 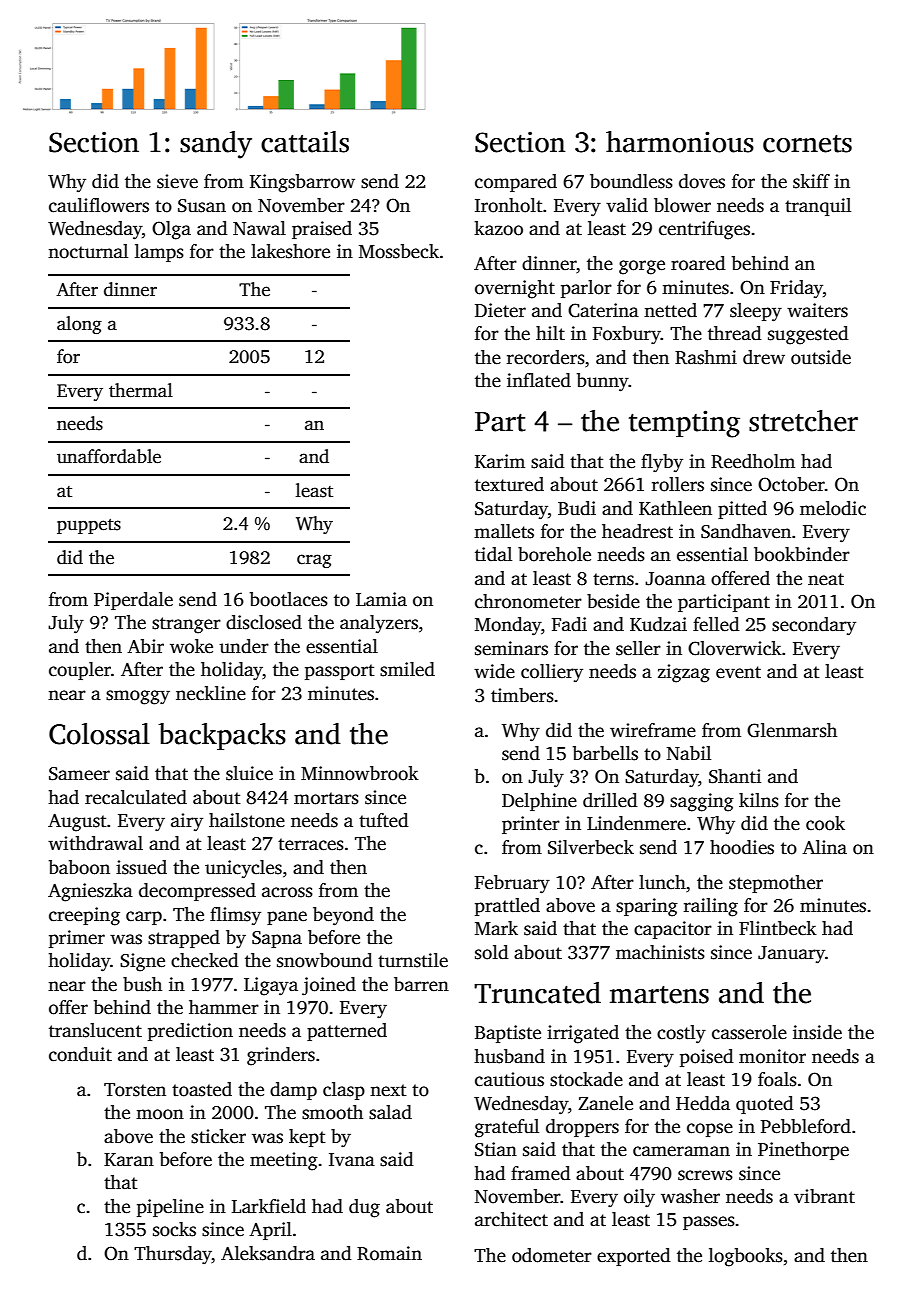 What do you see at coordinates (803, 1151) in the image?
I see `Pinethorpe` at bounding box center [803, 1151].
